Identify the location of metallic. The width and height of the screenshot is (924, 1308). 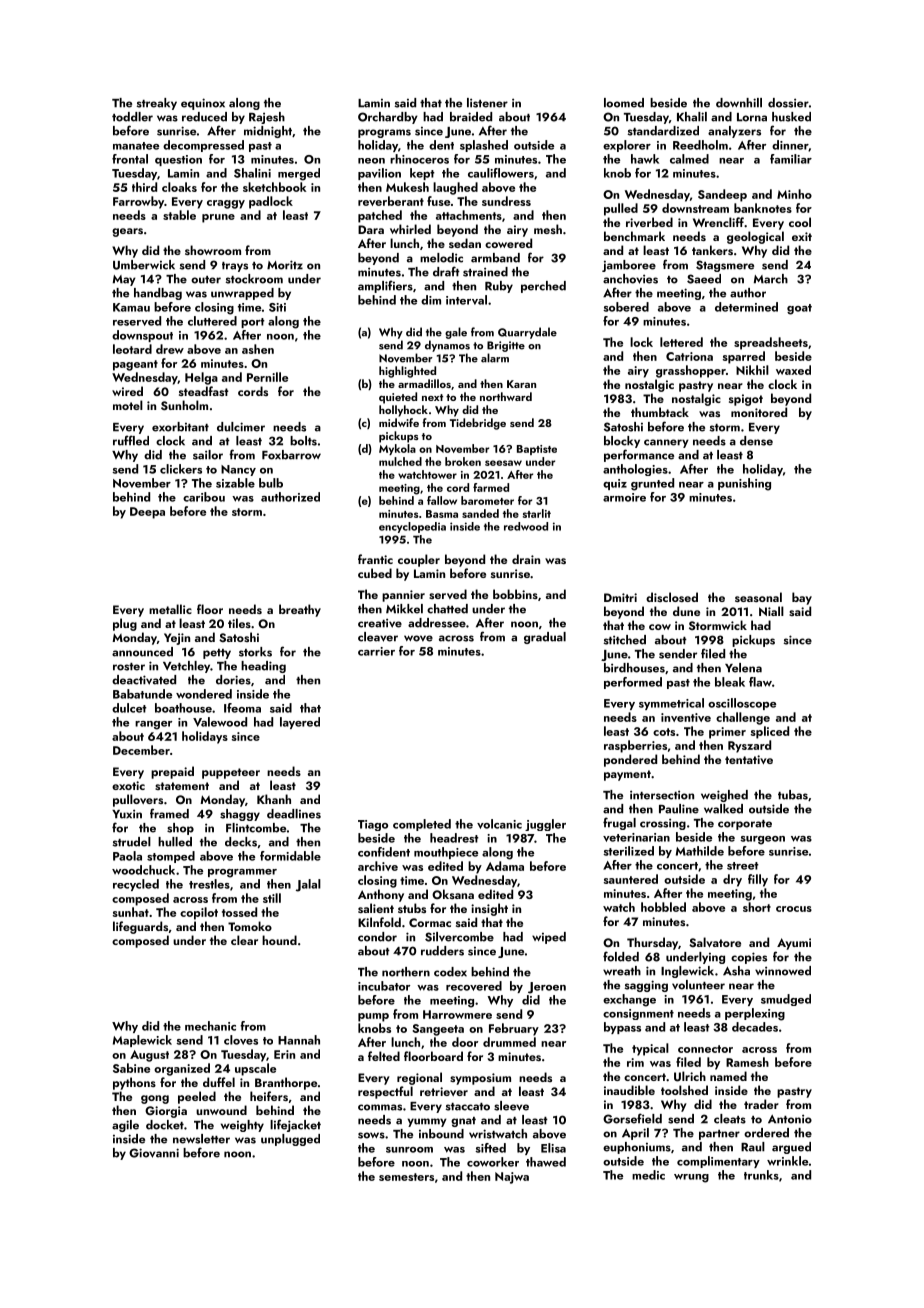
(170, 609).
